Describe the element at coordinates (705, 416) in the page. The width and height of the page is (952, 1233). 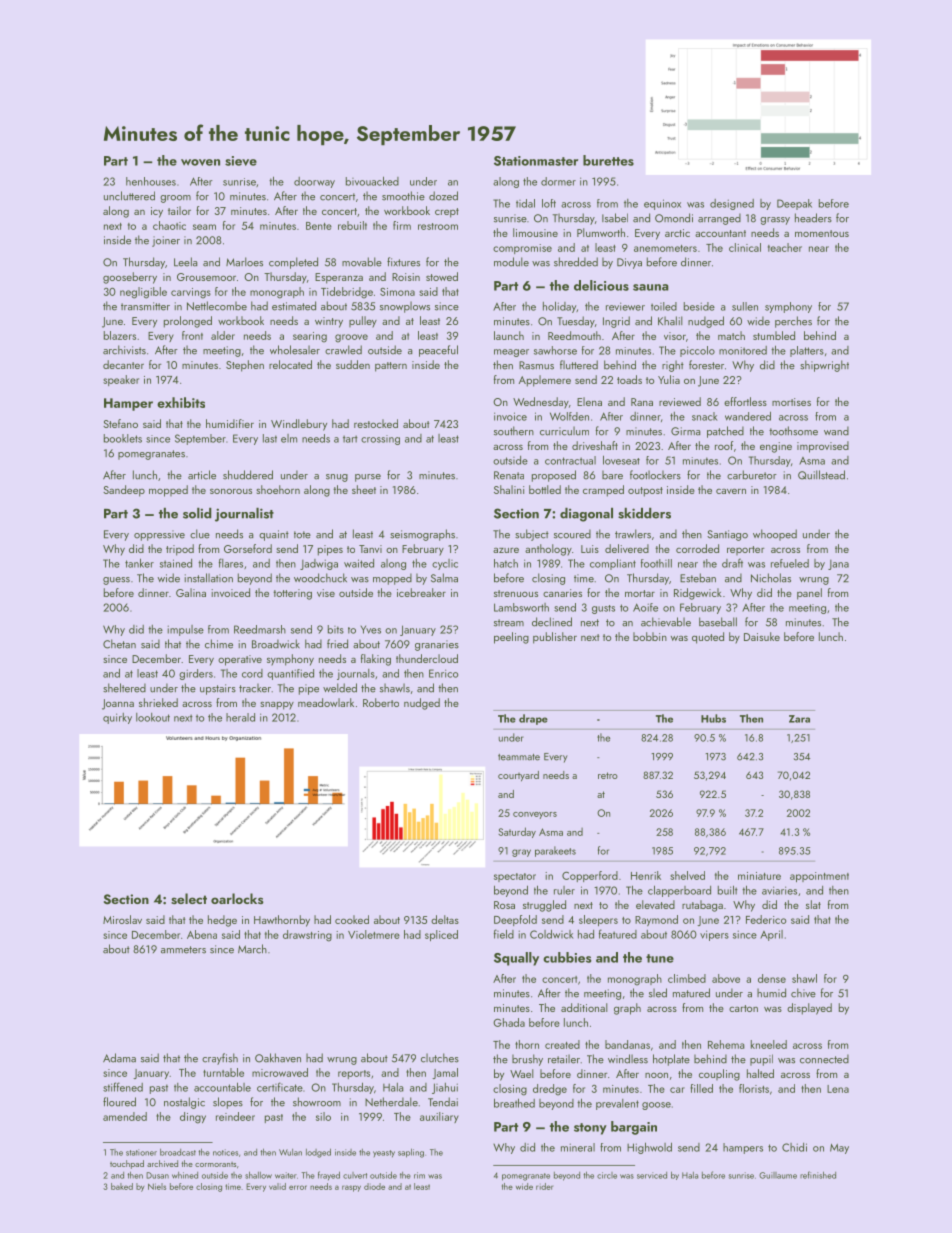
I see `snack` at that location.
